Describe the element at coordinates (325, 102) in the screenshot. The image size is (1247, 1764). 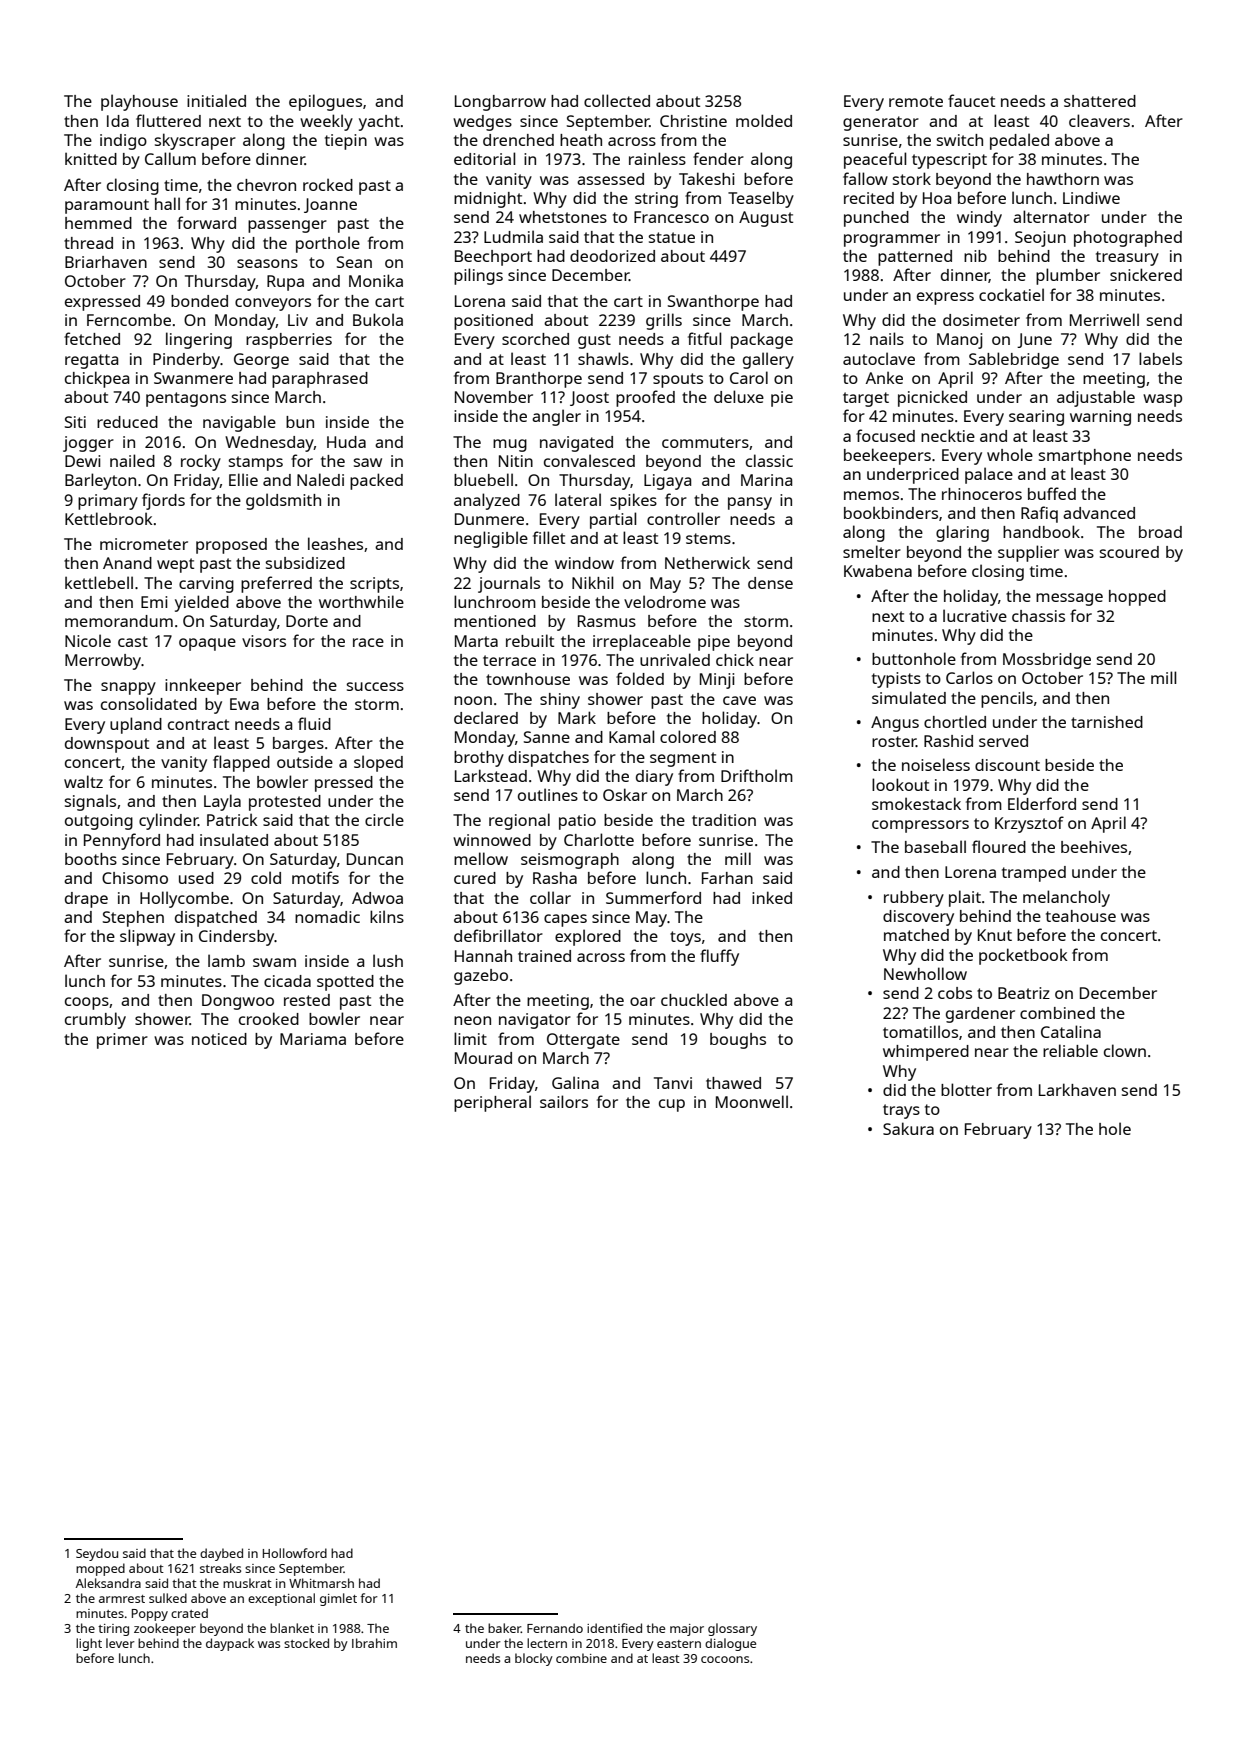
I see `epilogues` at that location.
